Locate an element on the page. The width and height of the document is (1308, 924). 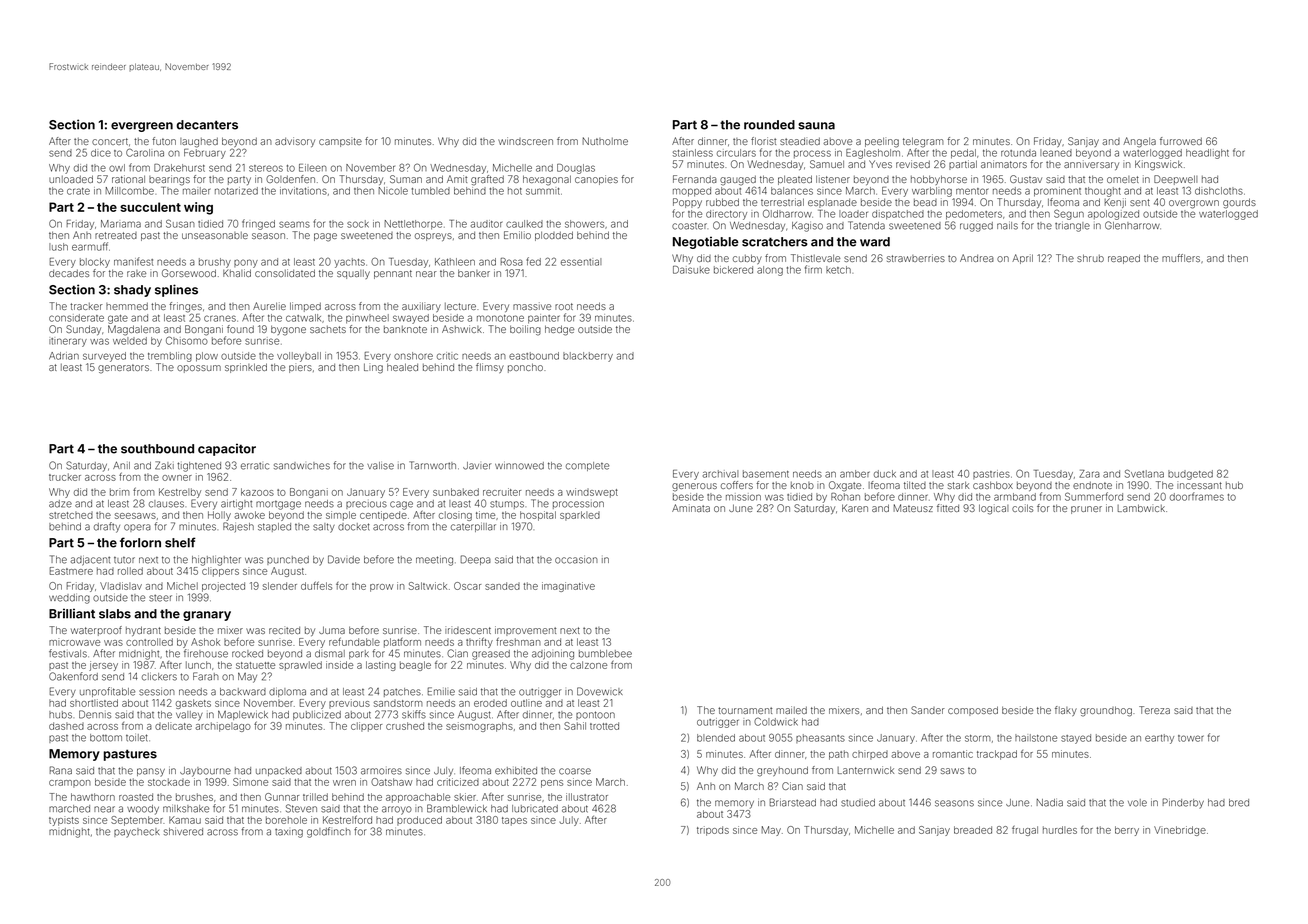
flaky is located at coordinates (1066, 711).
